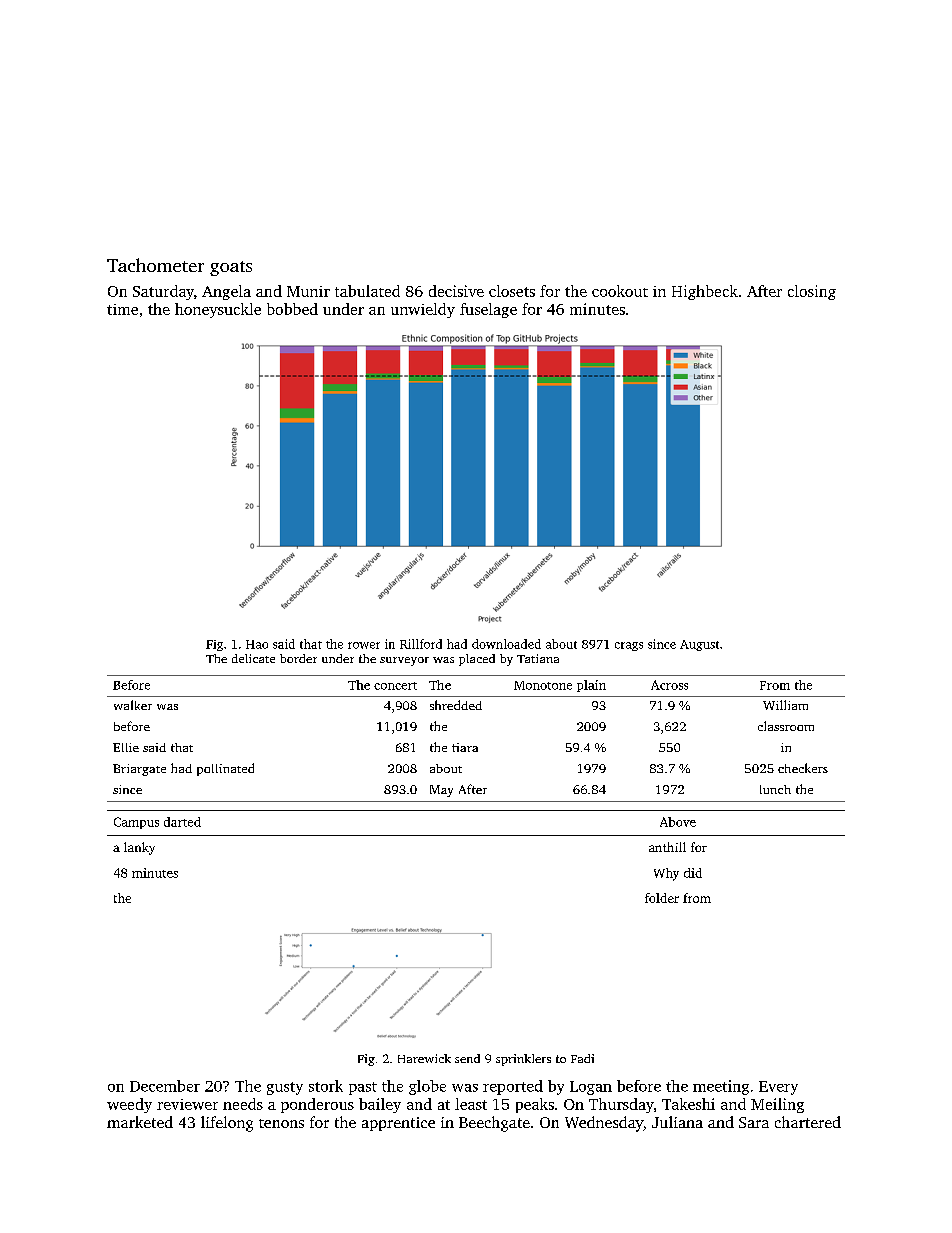 The image size is (952, 1233). I want to click on Why, so click(666, 874).
